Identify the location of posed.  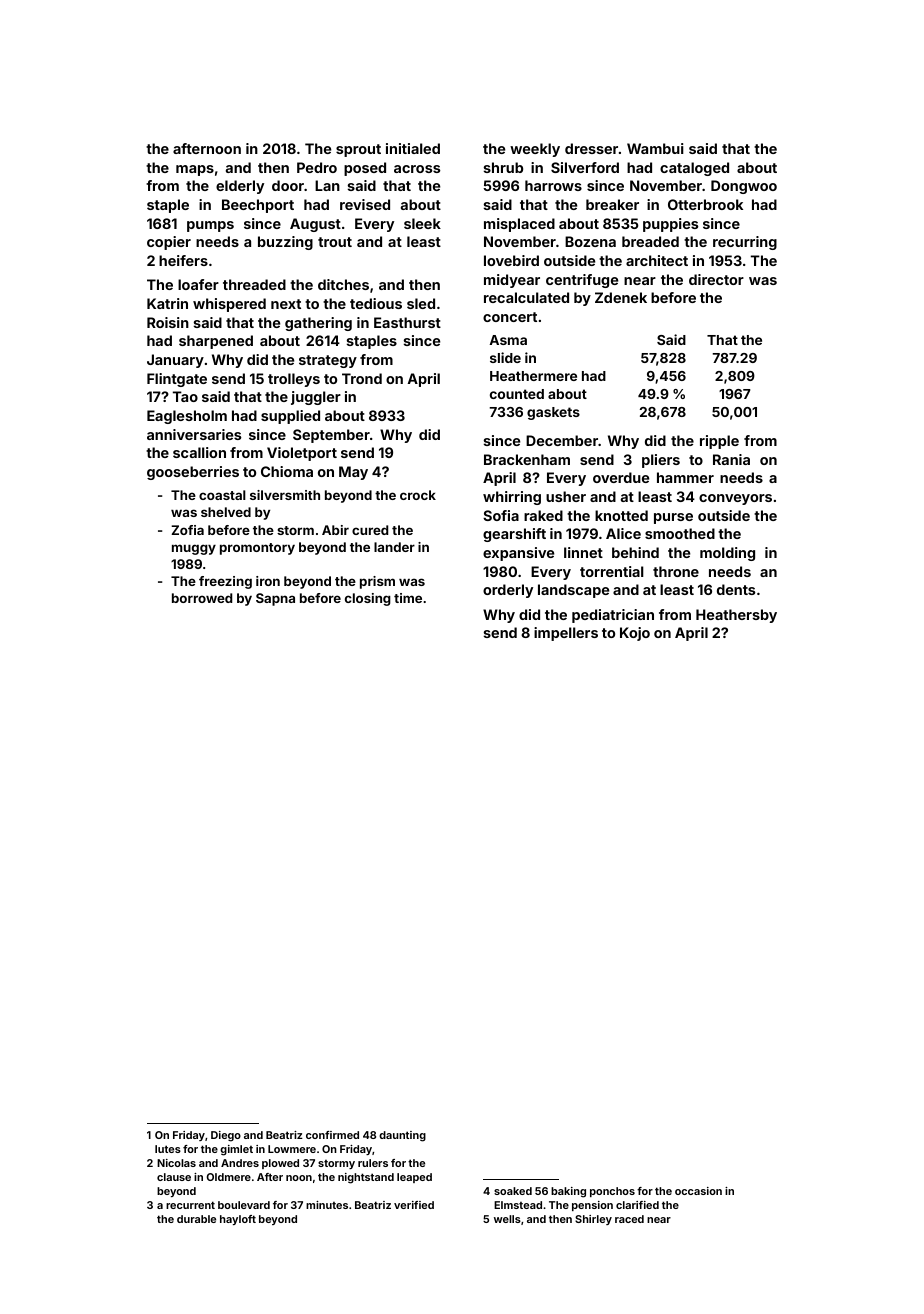
(365, 169).
